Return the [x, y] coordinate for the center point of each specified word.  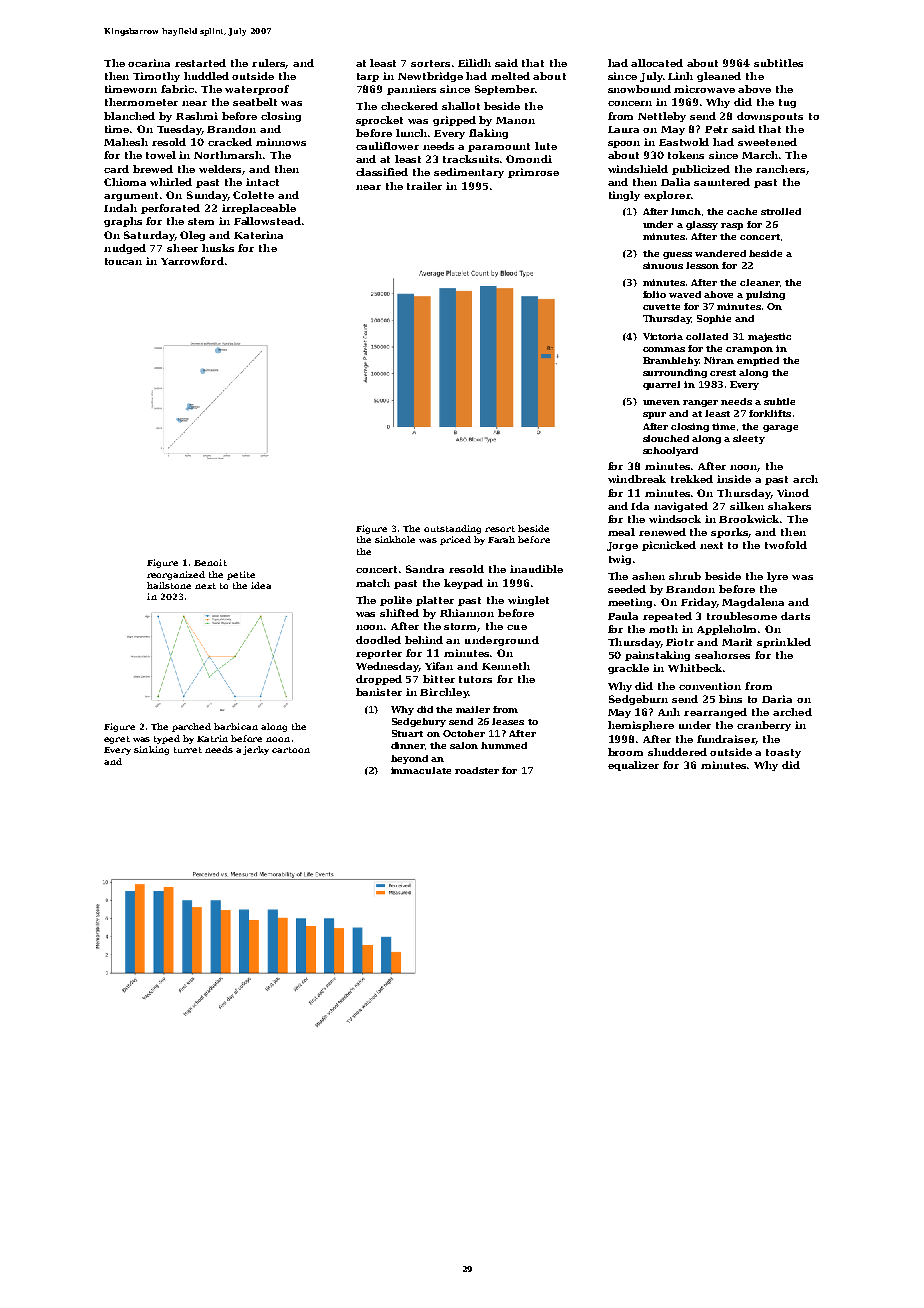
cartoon [291, 750]
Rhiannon [467, 613]
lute [546, 146]
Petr [716, 129]
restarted [200, 63]
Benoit [210, 562]
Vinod [793, 493]
